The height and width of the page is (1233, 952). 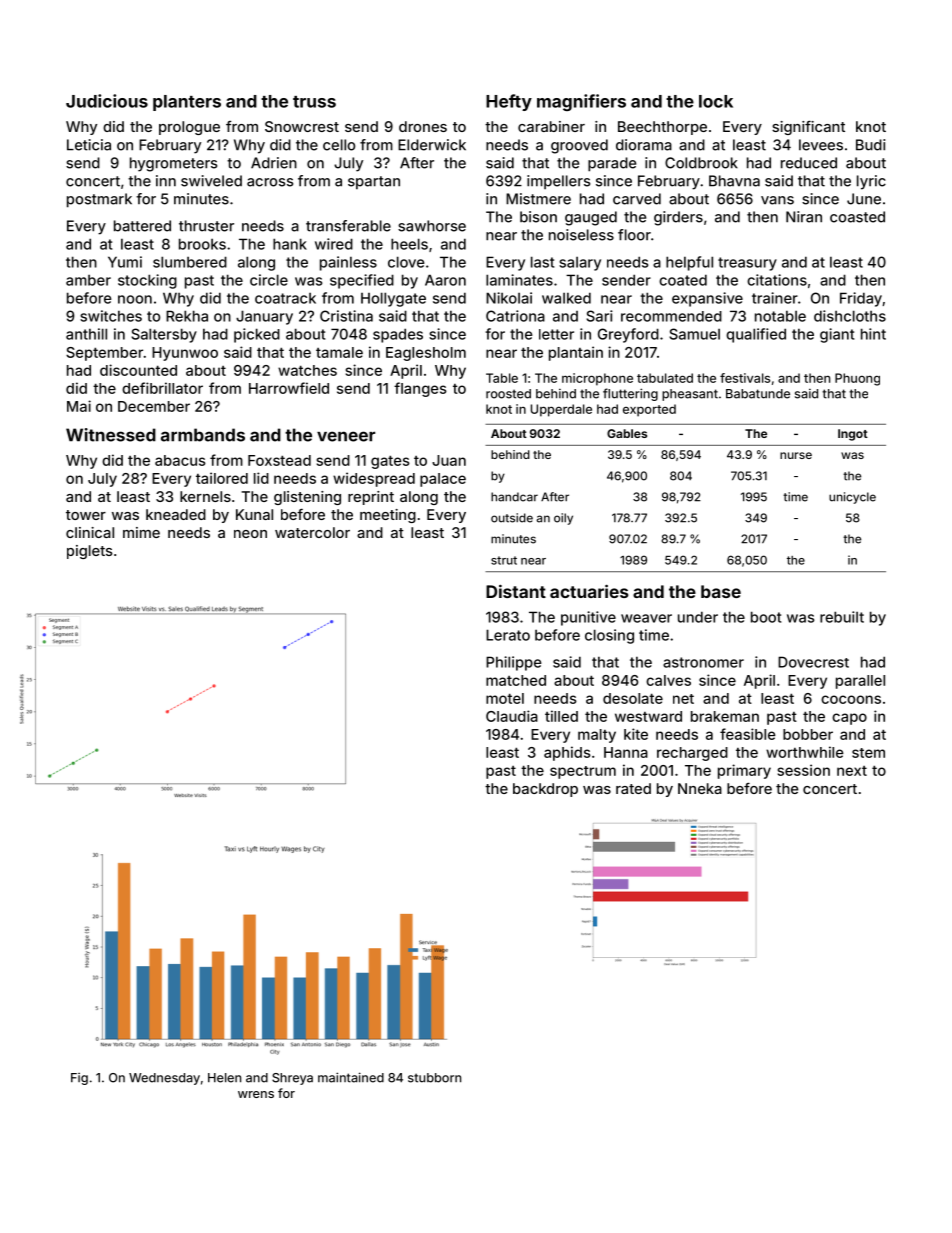 I want to click on Babatunde, so click(x=758, y=394).
